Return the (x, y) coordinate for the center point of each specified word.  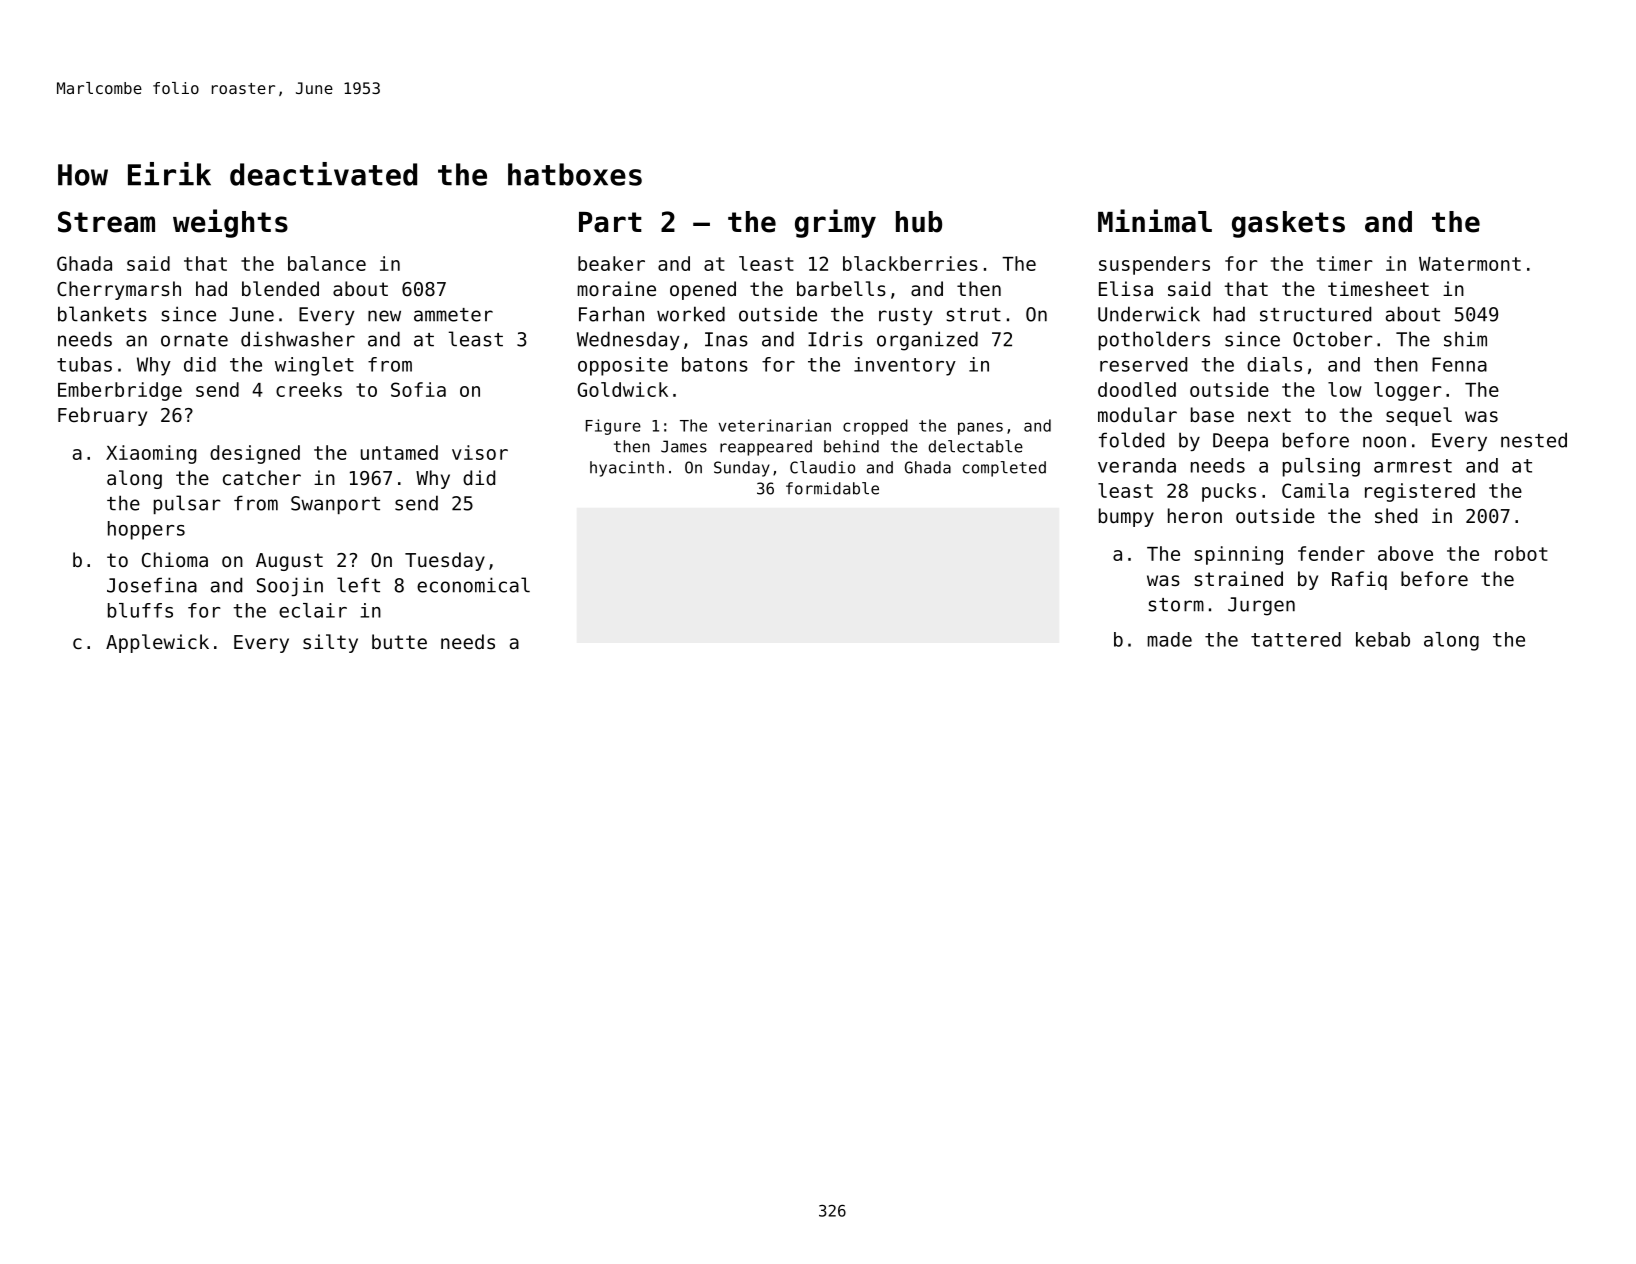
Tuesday (445, 561)
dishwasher (298, 339)
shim (1465, 339)
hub (919, 222)
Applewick (157, 643)
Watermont (1470, 264)
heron (1195, 515)
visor (480, 452)
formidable (832, 488)
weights (230, 223)
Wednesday (628, 340)
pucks (1229, 492)
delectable (976, 446)
